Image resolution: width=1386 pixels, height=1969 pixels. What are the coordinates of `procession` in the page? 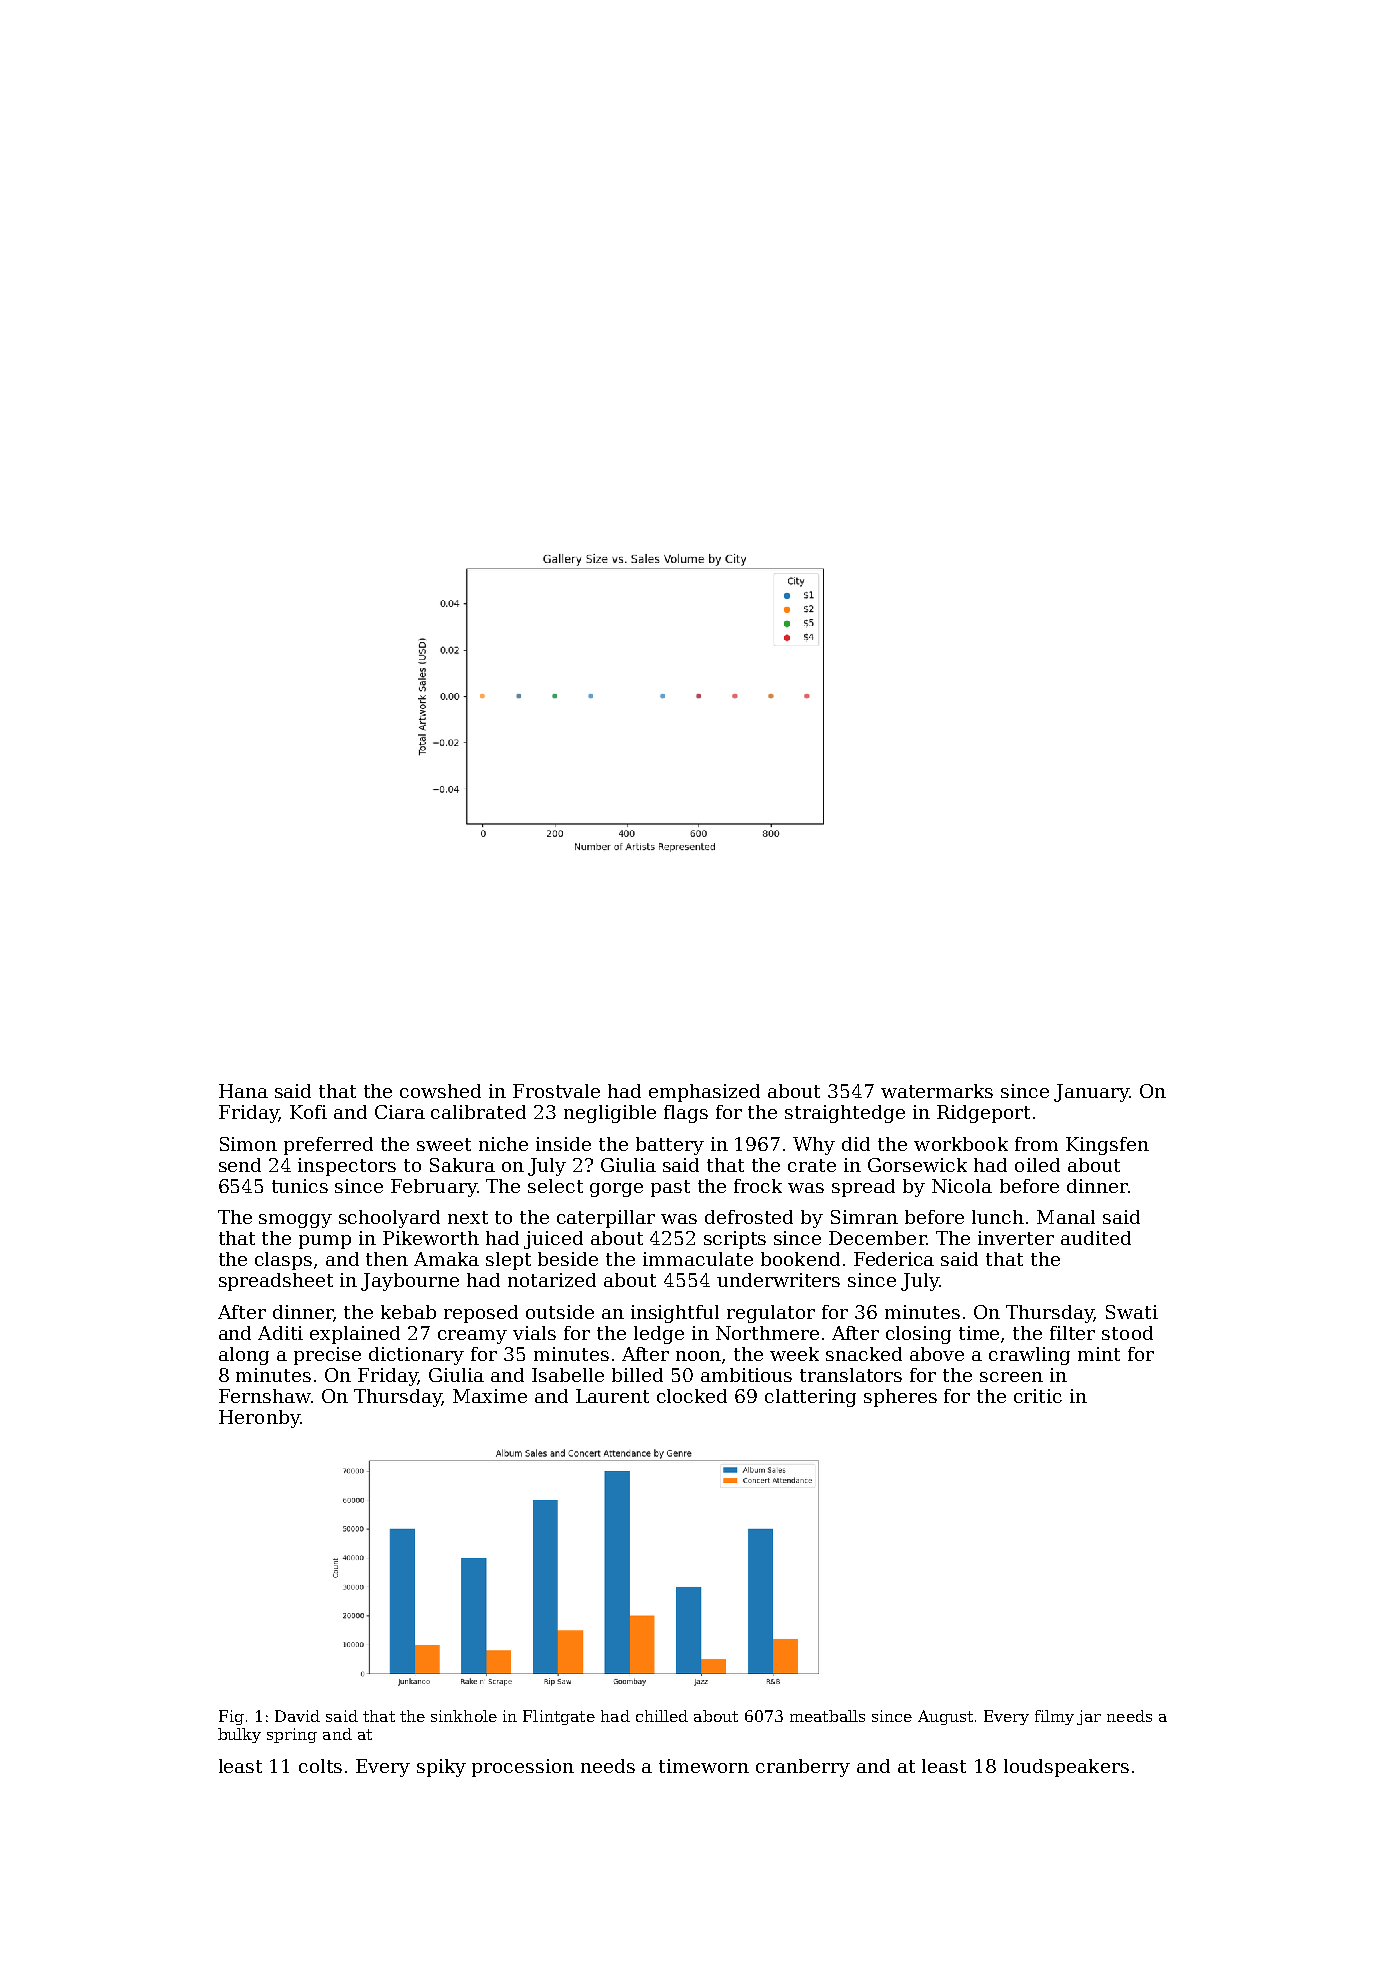 It's located at (523, 1768).
